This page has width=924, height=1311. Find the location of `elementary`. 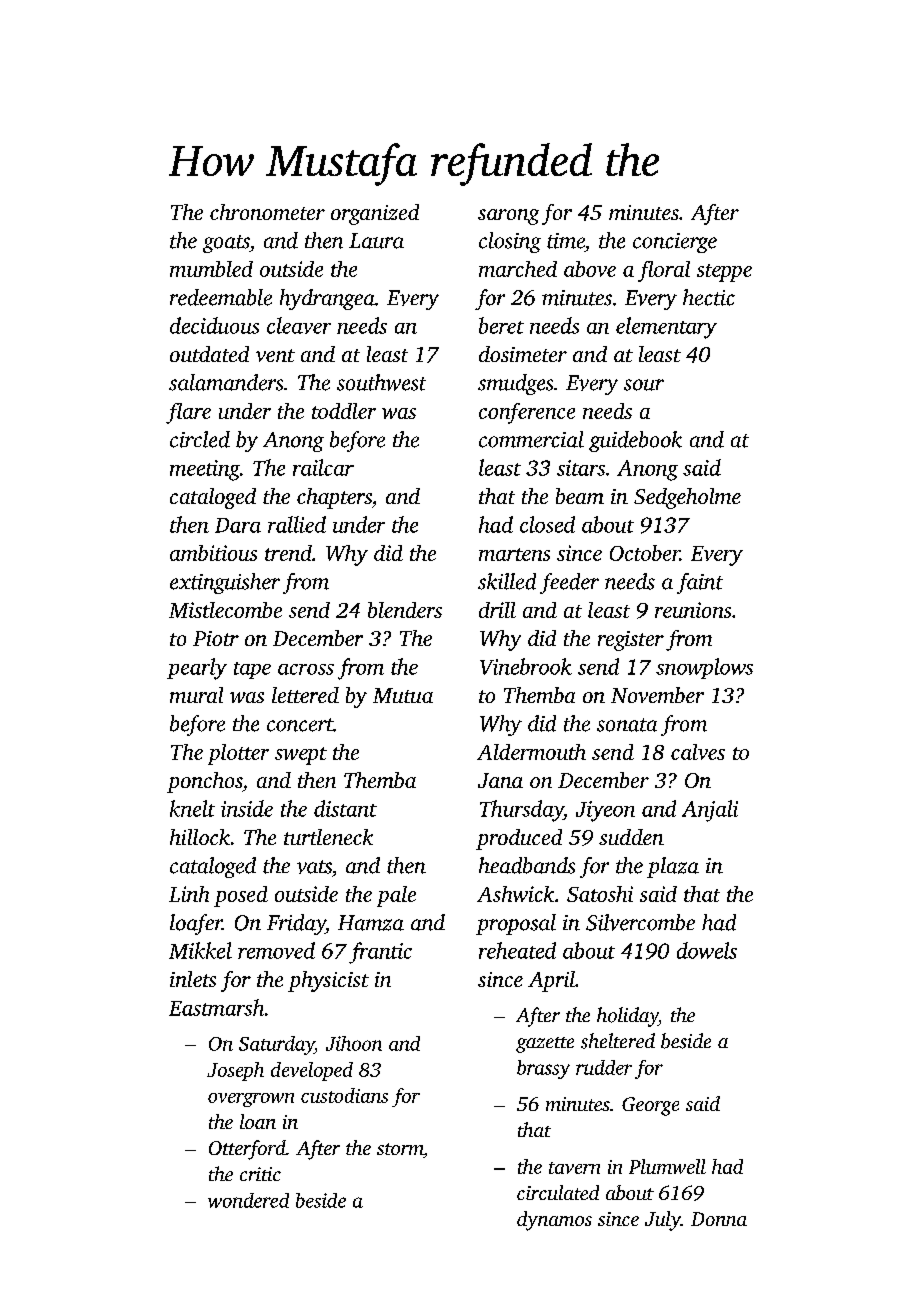

elementary is located at coordinates (666, 328).
